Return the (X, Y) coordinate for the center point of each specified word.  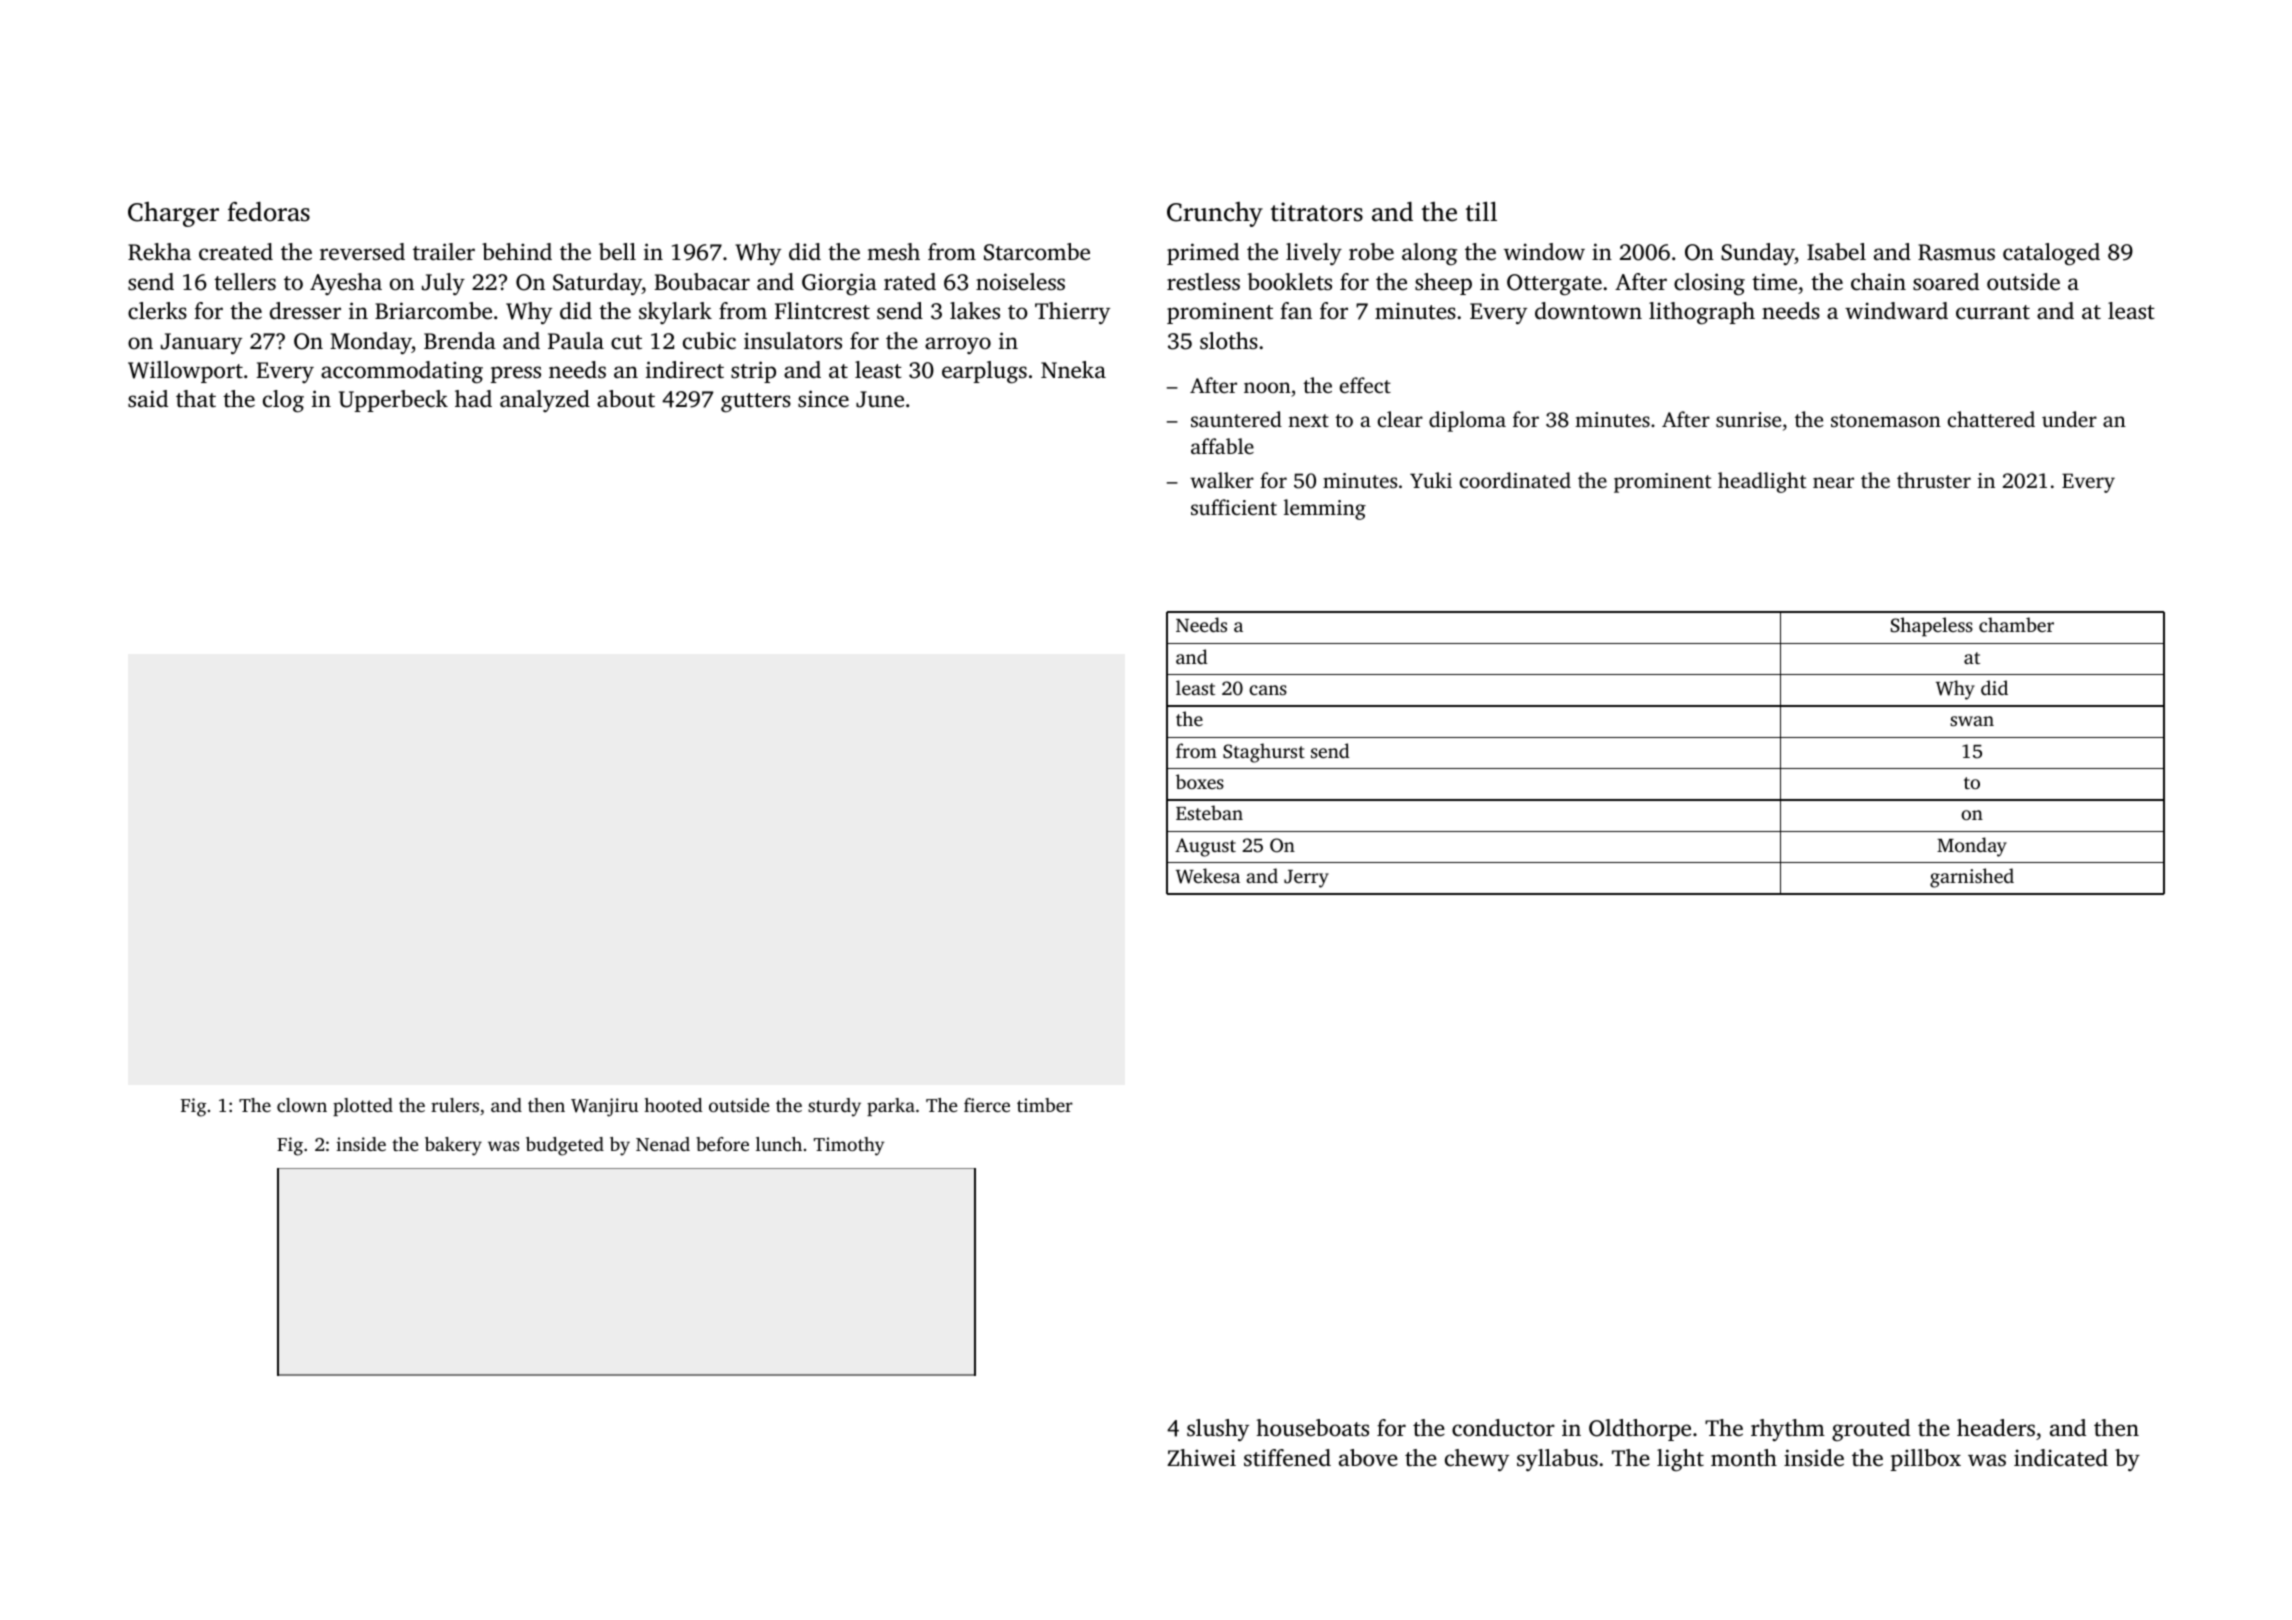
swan (1972, 721)
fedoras (268, 212)
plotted (363, 1107)
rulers (455, 1105)
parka (891, 1107)
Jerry (1306, 879)
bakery (453, 1146)
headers (1996, 1428)
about (626, 399)
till (1481, 212)
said (148, 398)
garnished (1972, 878)
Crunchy (1215, 214)
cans (1268, 690)
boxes (1200, 781)
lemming (1325, 509)
